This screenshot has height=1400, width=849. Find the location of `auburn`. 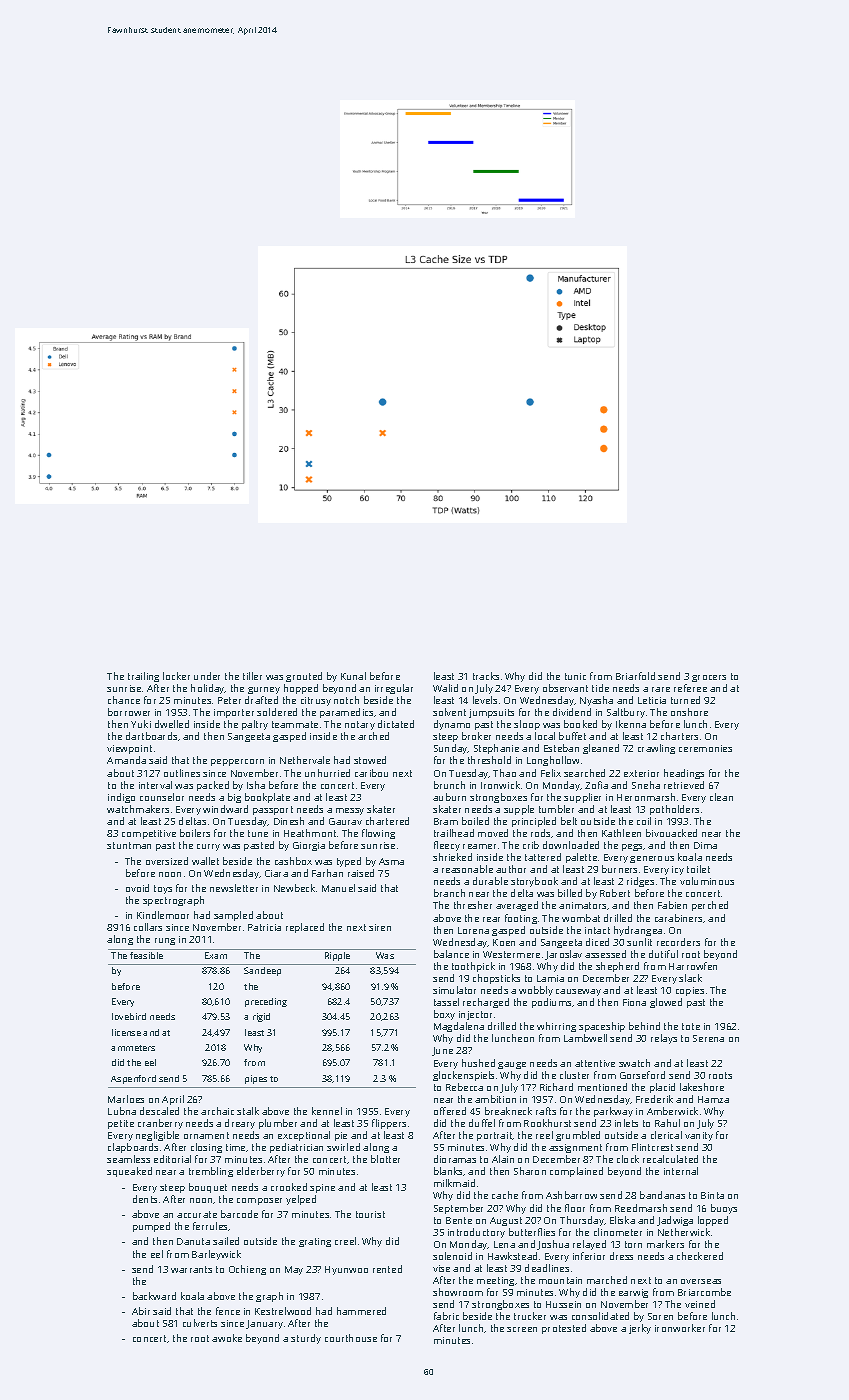

auburn is located at coordinates (449, 797).
